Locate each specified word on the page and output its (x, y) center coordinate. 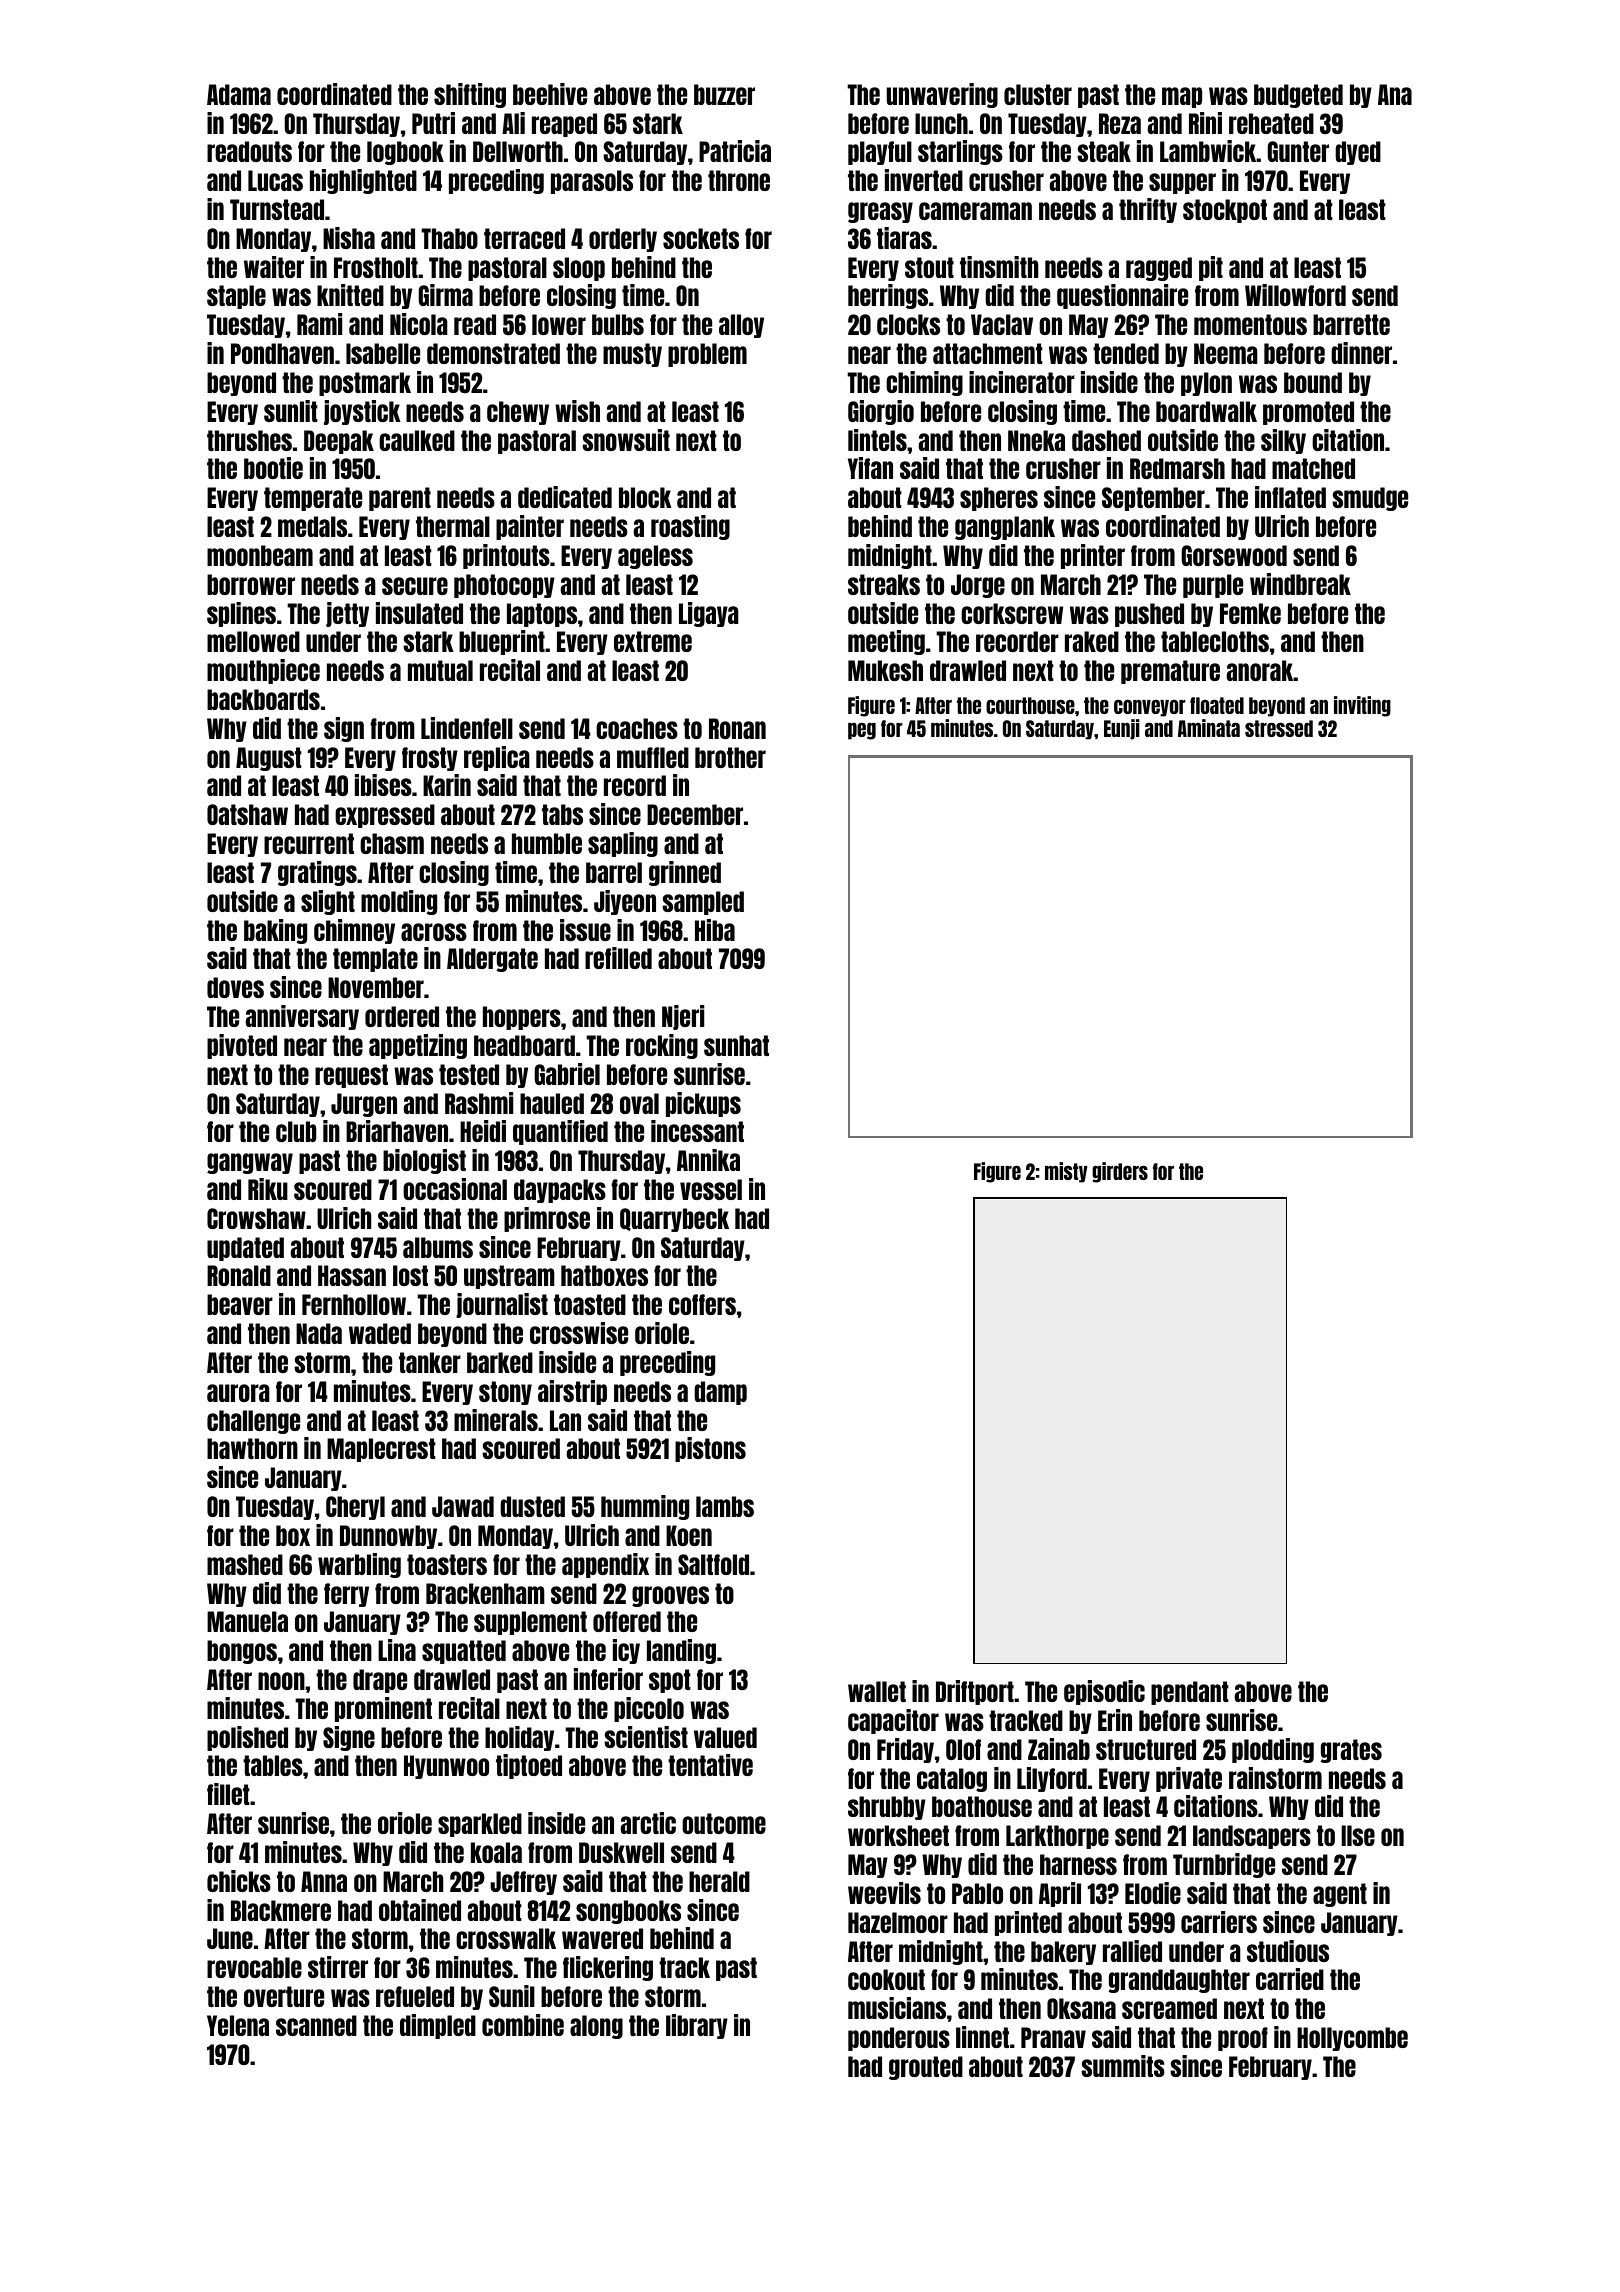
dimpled (438, 2026)
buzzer (724, 94)
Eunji (1122, 729)
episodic (1104, 1692)
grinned (685, 873)
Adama (239, 94)
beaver (240, 1304)
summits (1123, 2066)
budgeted (1298, 96)
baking (275, 931)
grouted (926, 2068)
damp (720, 1393)
